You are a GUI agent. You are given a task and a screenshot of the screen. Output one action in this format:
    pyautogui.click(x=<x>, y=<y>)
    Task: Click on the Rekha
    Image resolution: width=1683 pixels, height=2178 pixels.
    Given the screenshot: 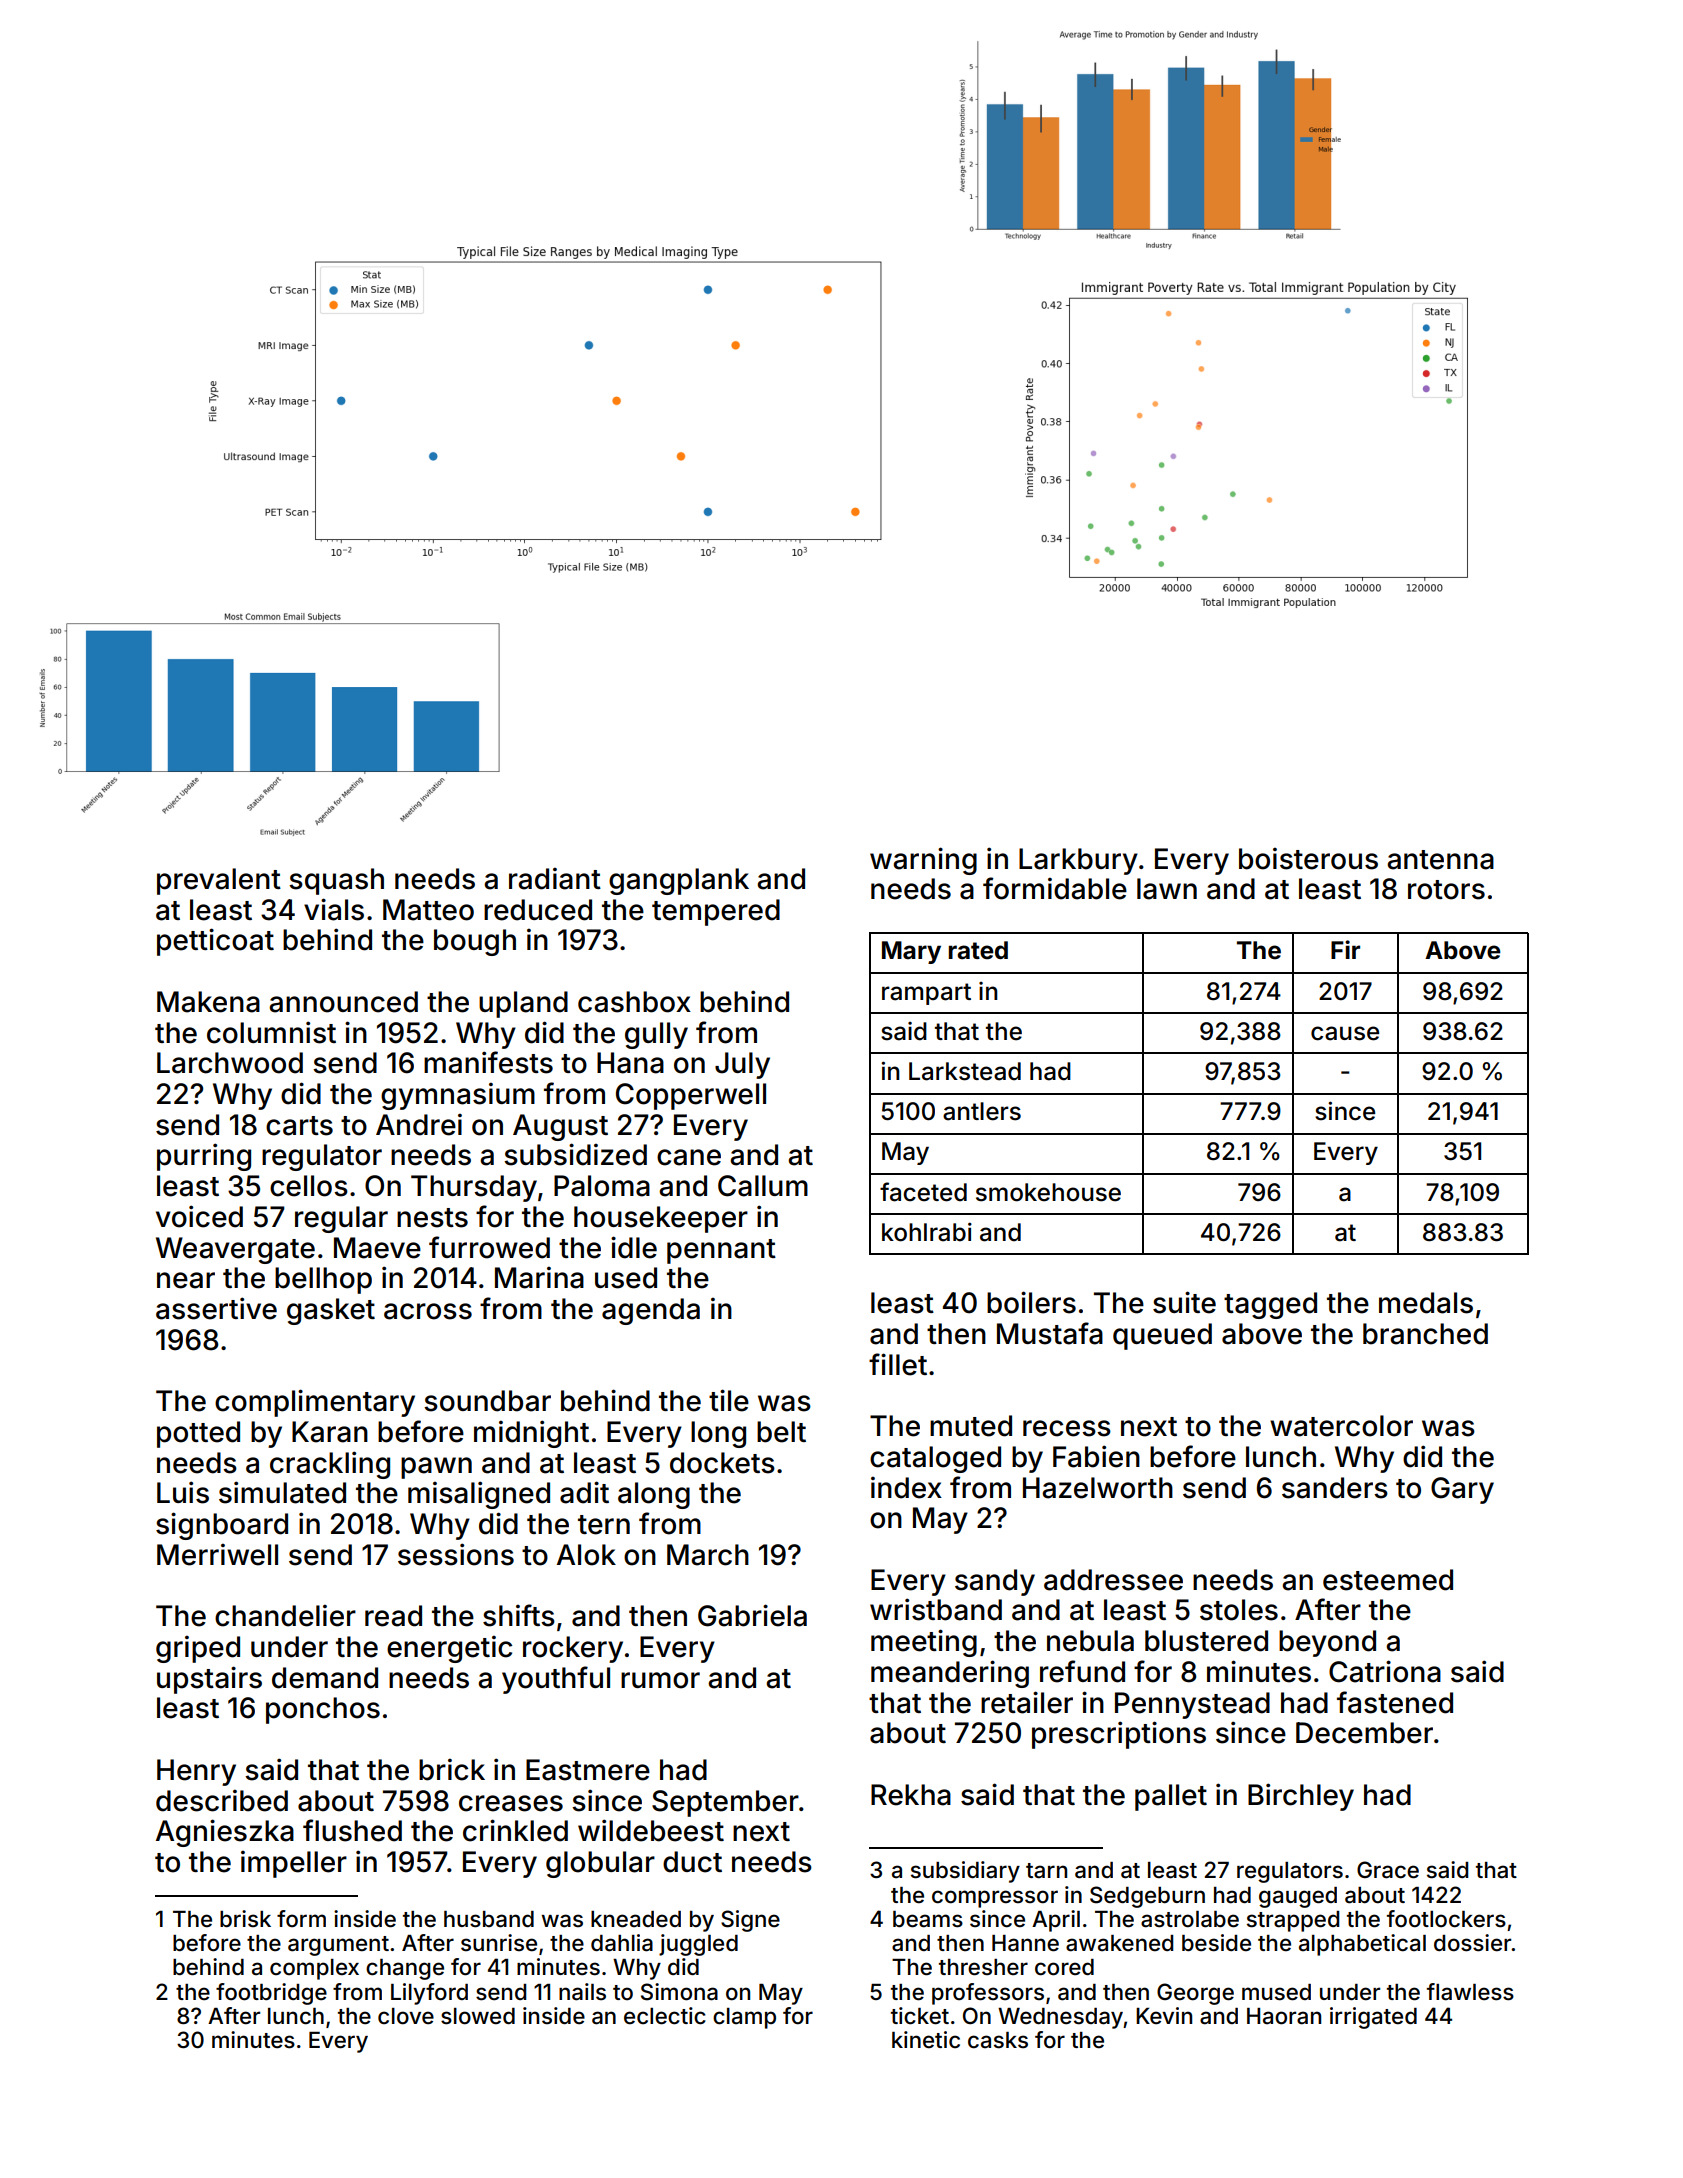 What is the action you would take?
    pyautogui.click(x=911, y=1795)
